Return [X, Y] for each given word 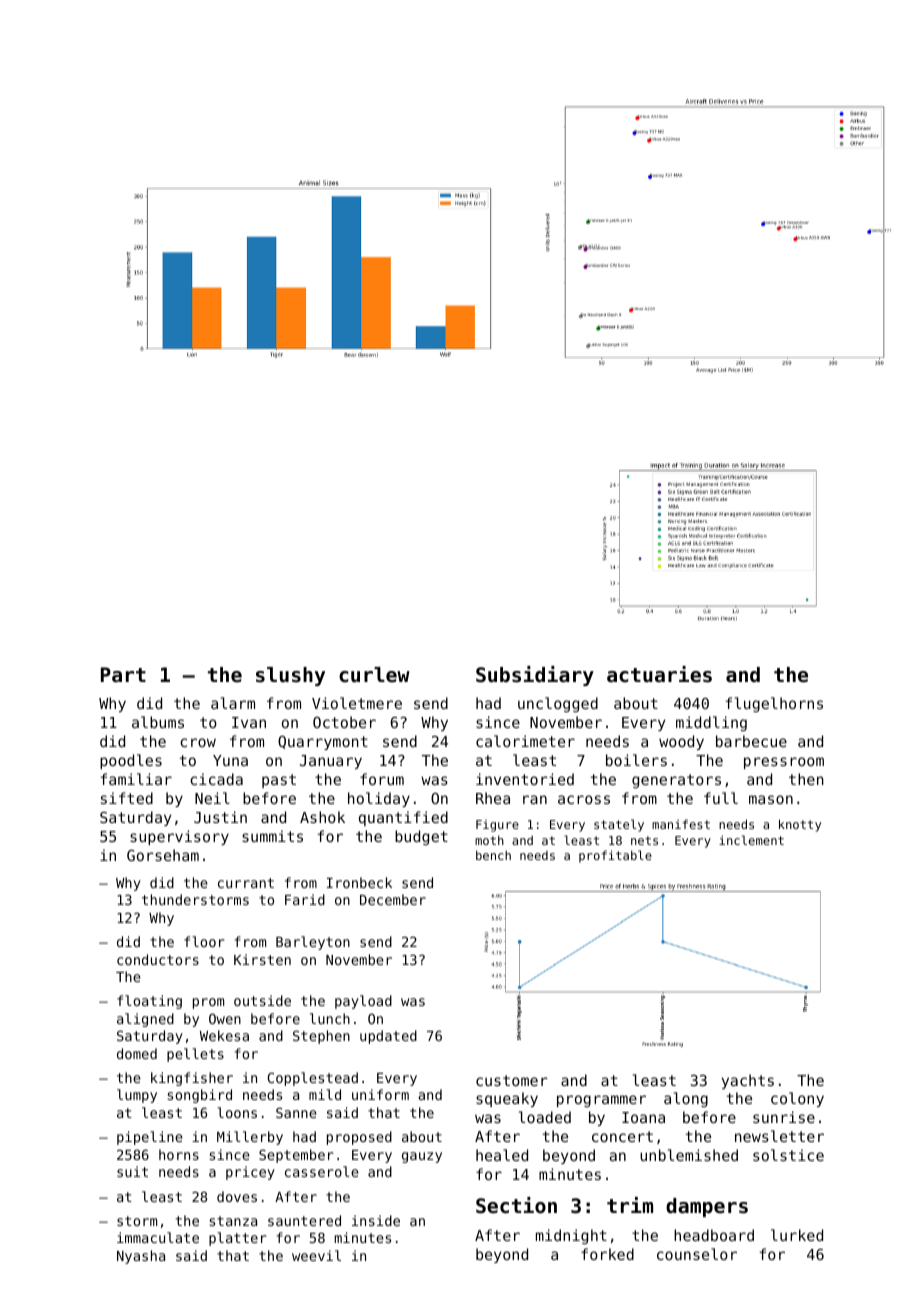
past [279, 781]
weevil [316, 1255]
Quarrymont [323, 743]
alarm [233, 703]
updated [388, 1037]
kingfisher [192, 1079]
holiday [379, 799]
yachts [748, 1081]
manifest [681, 824]
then [806, 779]
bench [493, 855]
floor [204, 941]
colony [797, 1099]
